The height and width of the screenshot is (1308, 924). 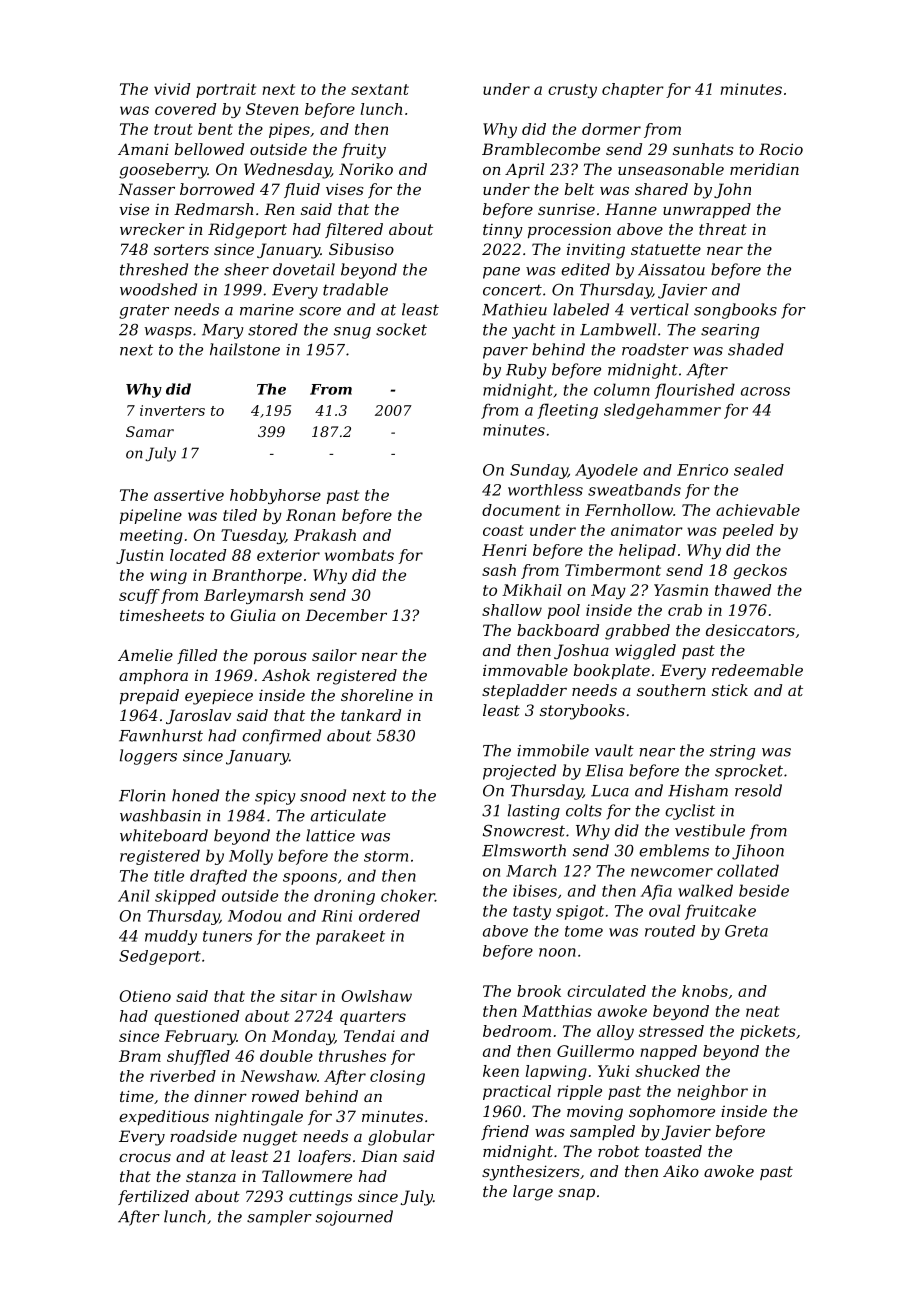 I want to click on filtered, so click(x=354, y=230).
